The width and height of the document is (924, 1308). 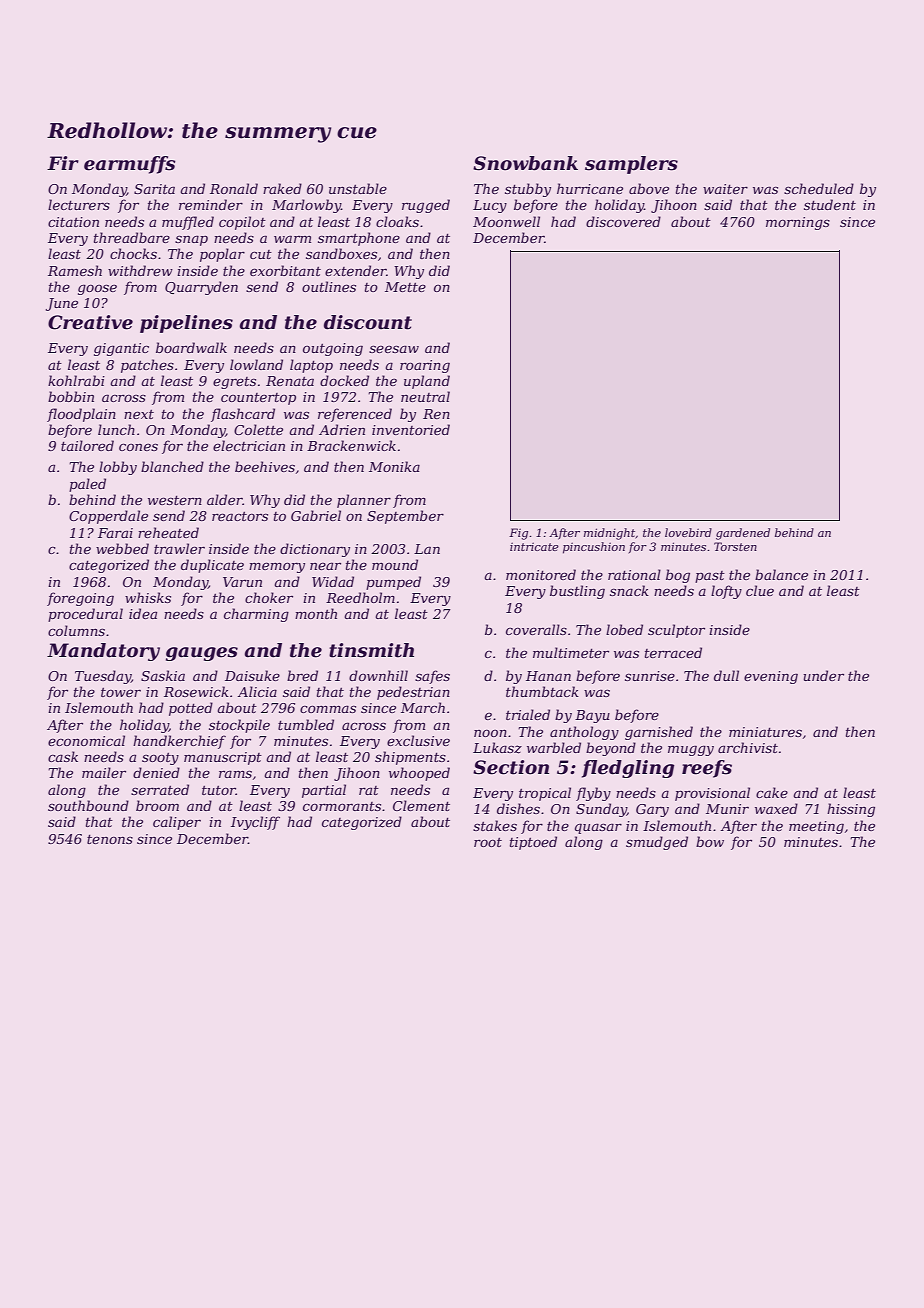 I want to click on under, so click(x=823, y=675).
